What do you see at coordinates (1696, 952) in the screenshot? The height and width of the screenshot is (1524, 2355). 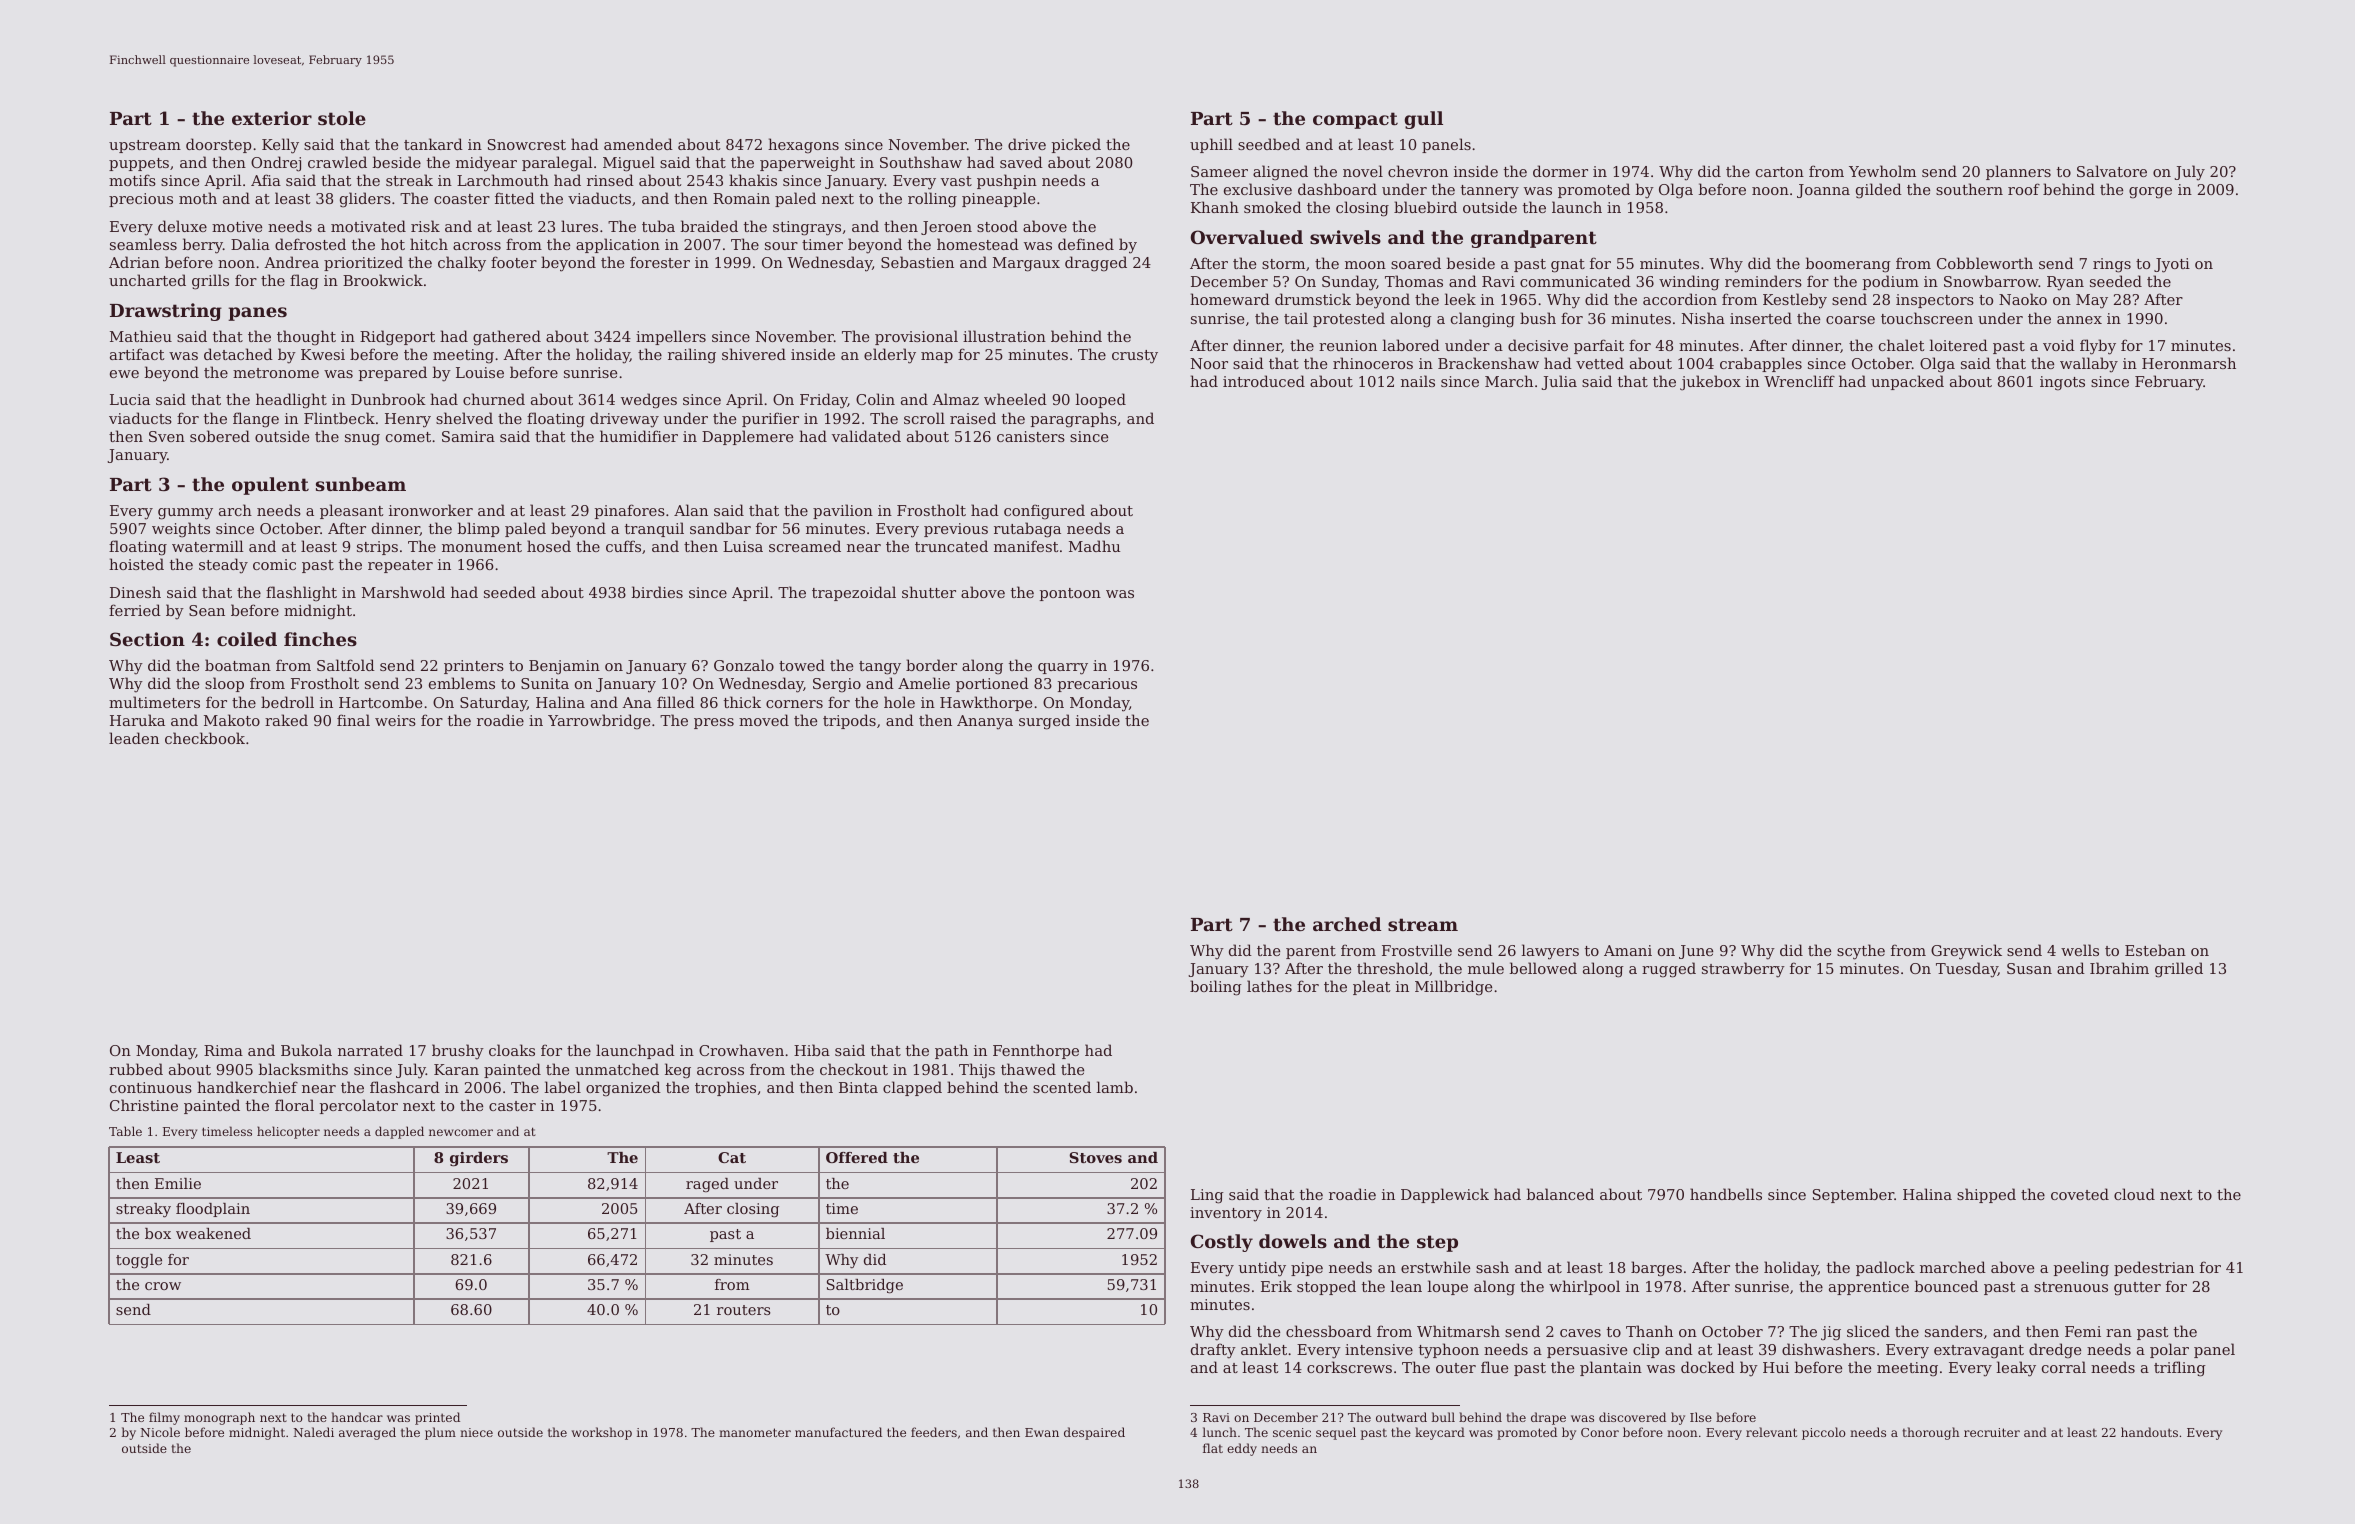 I see `June` at bounding box center [1696, 952].
